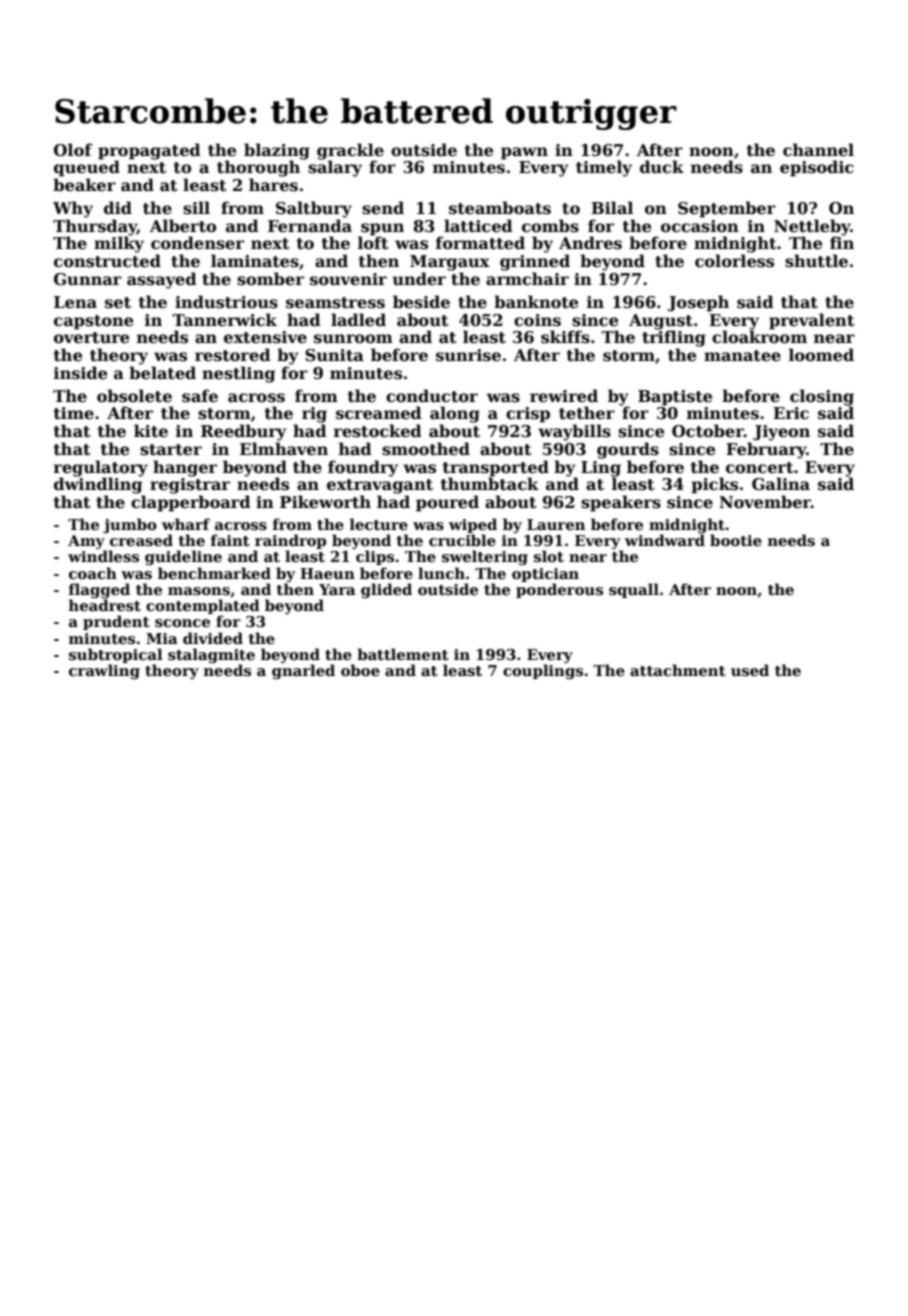 The height and width of the screenshot is (1316, 908). I want to click on skiffs, so click(565, 337).
